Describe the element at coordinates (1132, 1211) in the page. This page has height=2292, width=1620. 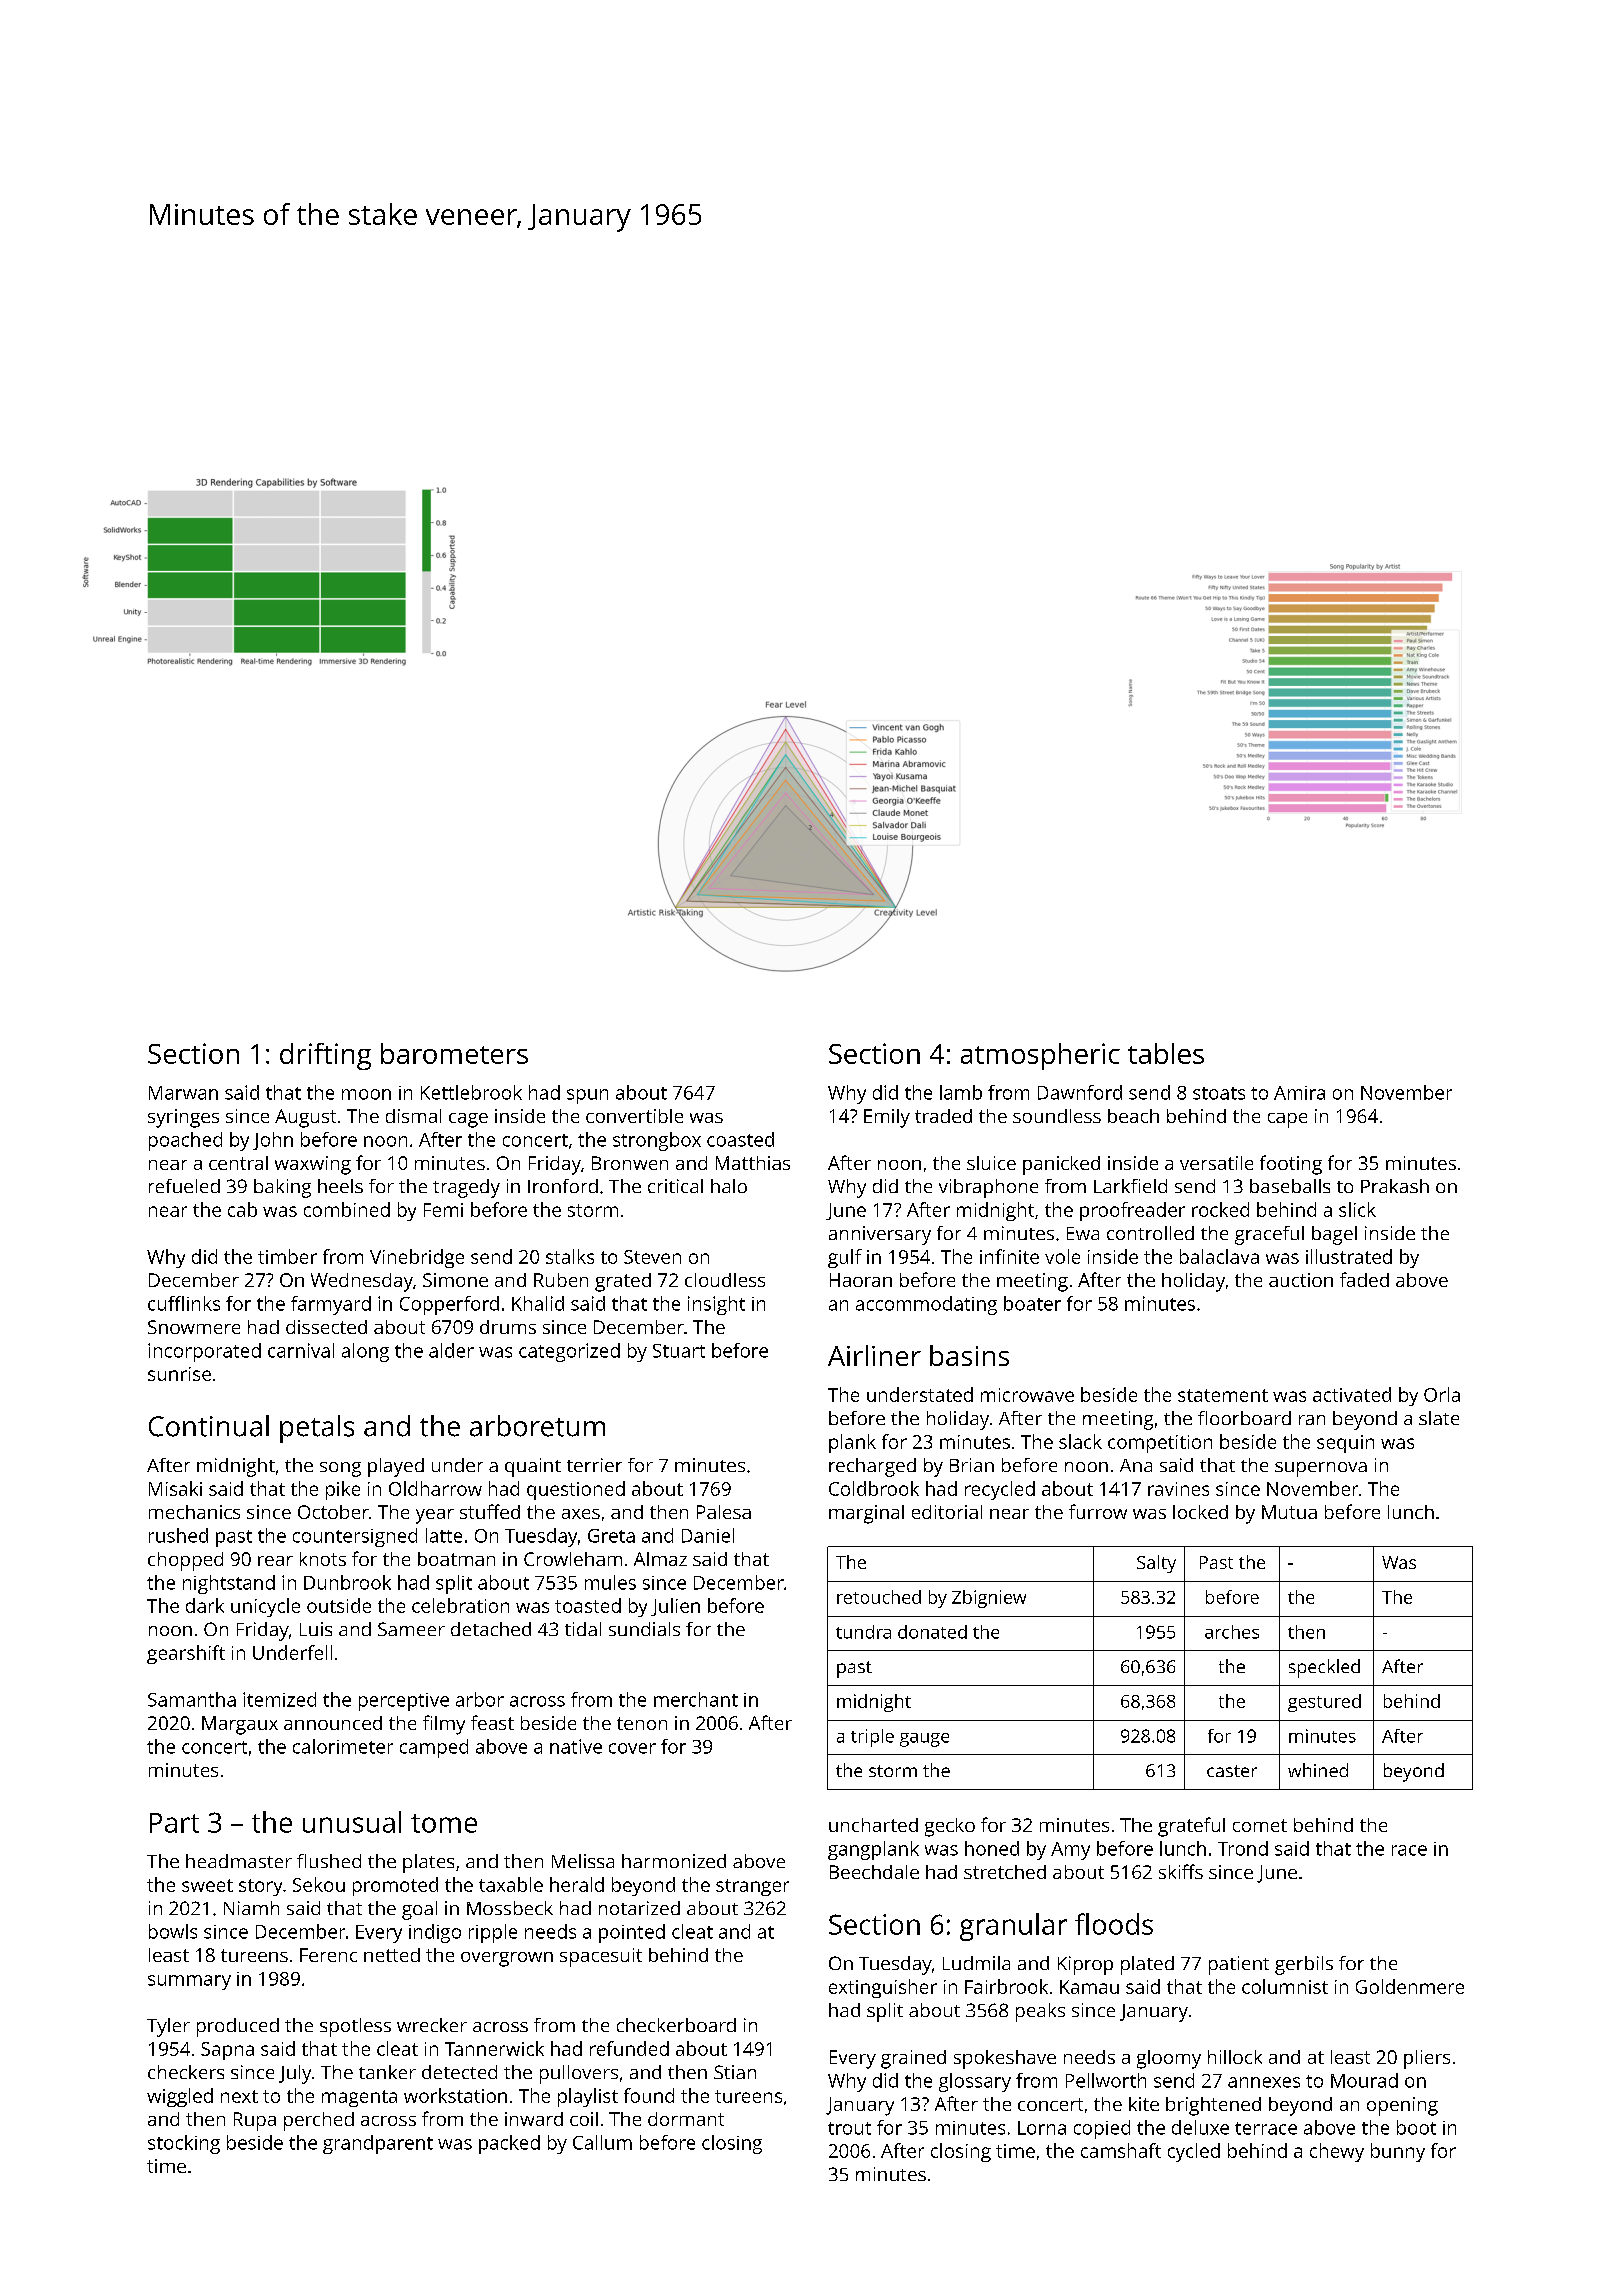
I see `proofreader` at that location.
